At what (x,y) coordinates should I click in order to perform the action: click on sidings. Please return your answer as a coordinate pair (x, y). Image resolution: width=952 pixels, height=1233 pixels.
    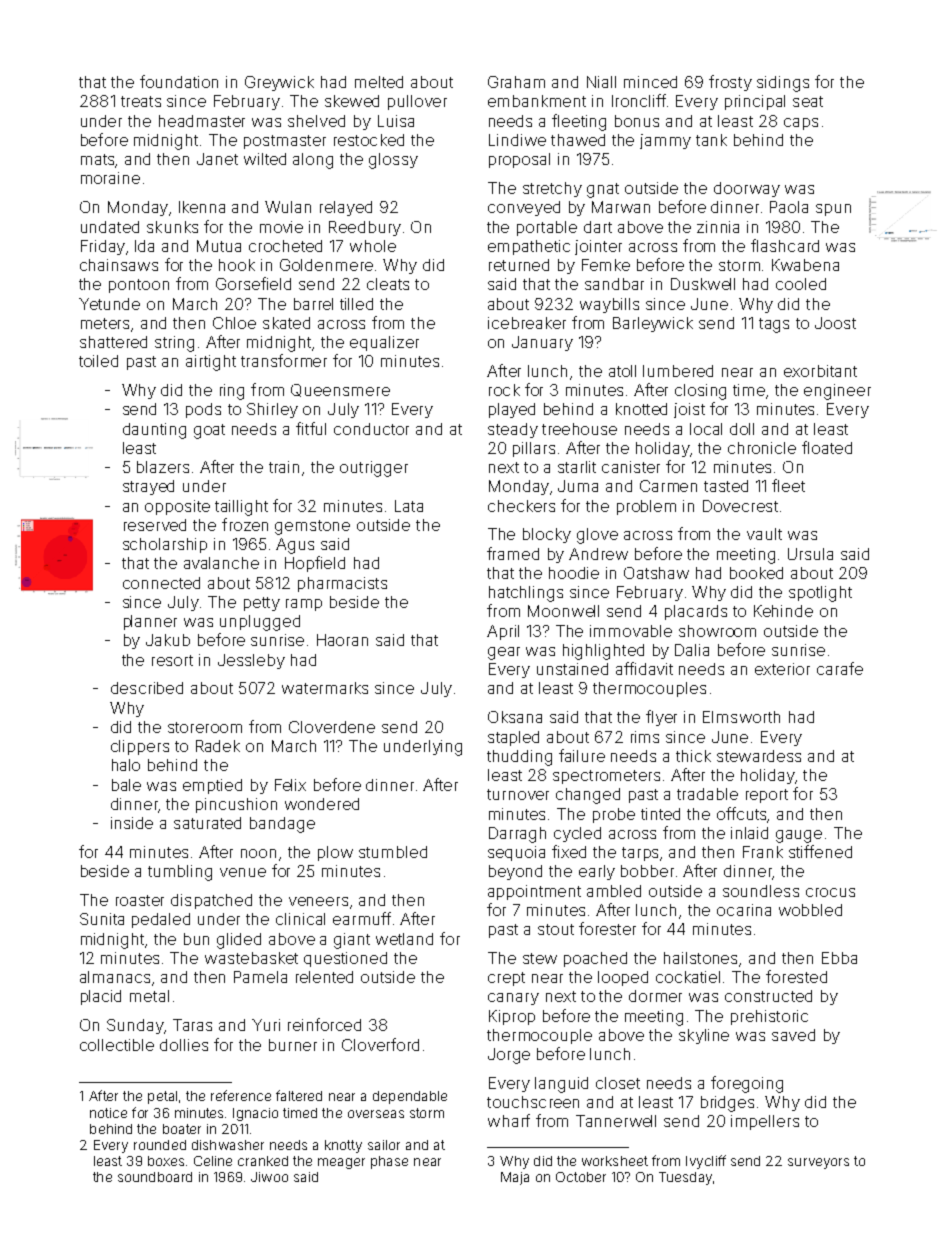
    Looking at the image, I should click on (783, 84).
